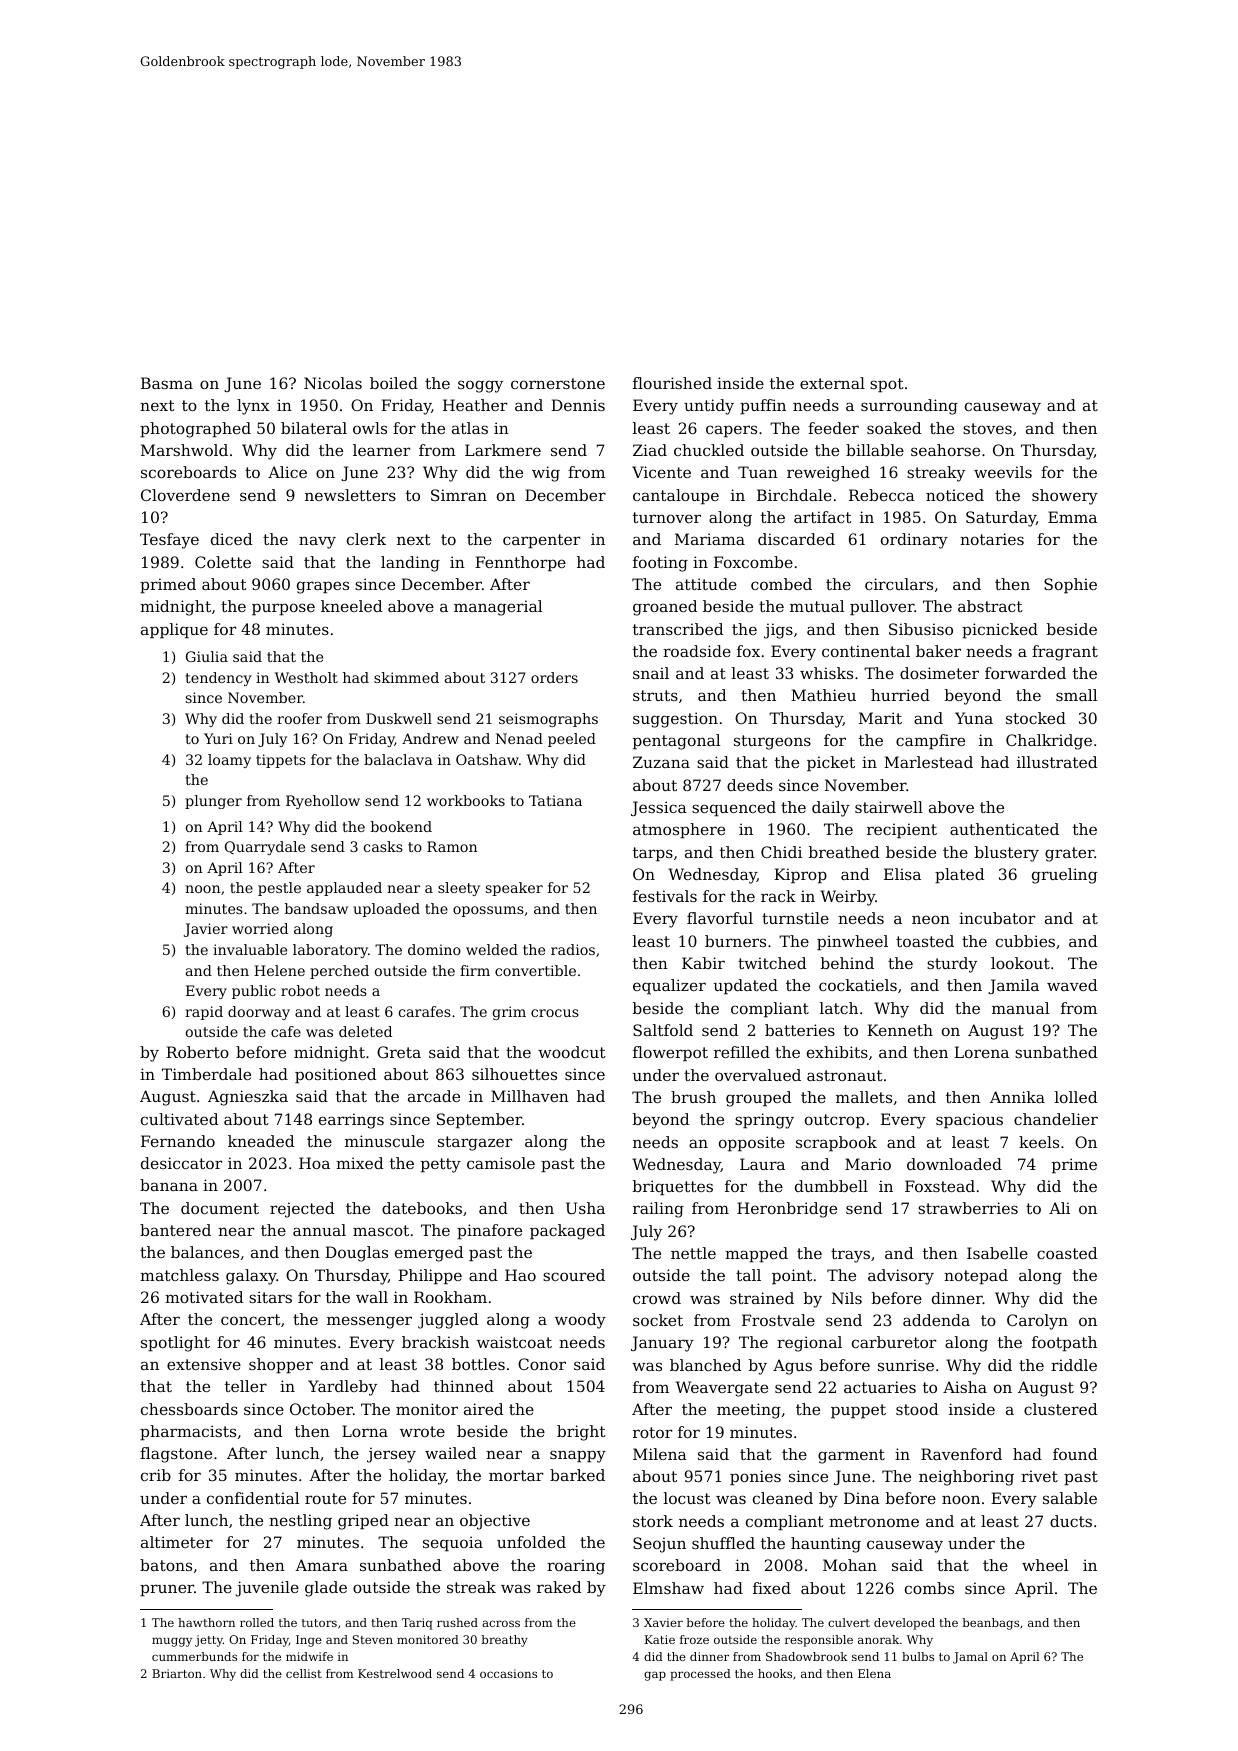 This screenshot has height=1751, width=1238. Describe the element at coordinates (672, 383) in the screenshot. I see `flourished` at that location.
